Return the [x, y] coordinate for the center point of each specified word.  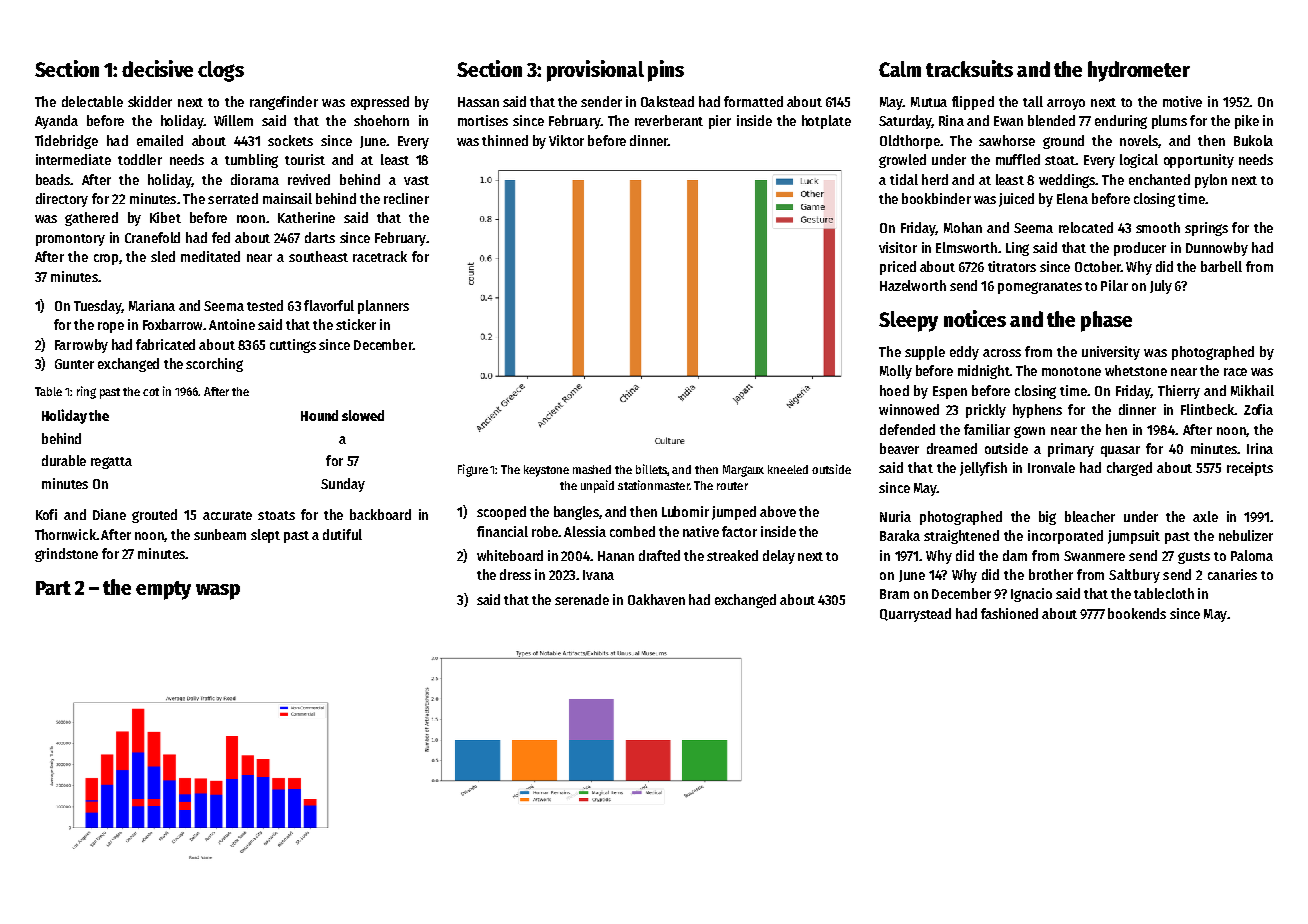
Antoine [232, 324]
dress [515, 574]
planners [383, 307]
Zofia [1258, 409]
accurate [227, 515]
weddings [1067, 181]
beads [53, 179]
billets [652, 470]
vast [416, 180]
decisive [157, 68]
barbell [1221, 266]
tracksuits [969, 68]
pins [666, 71]
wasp [218, 592]
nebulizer [1246, 535]
